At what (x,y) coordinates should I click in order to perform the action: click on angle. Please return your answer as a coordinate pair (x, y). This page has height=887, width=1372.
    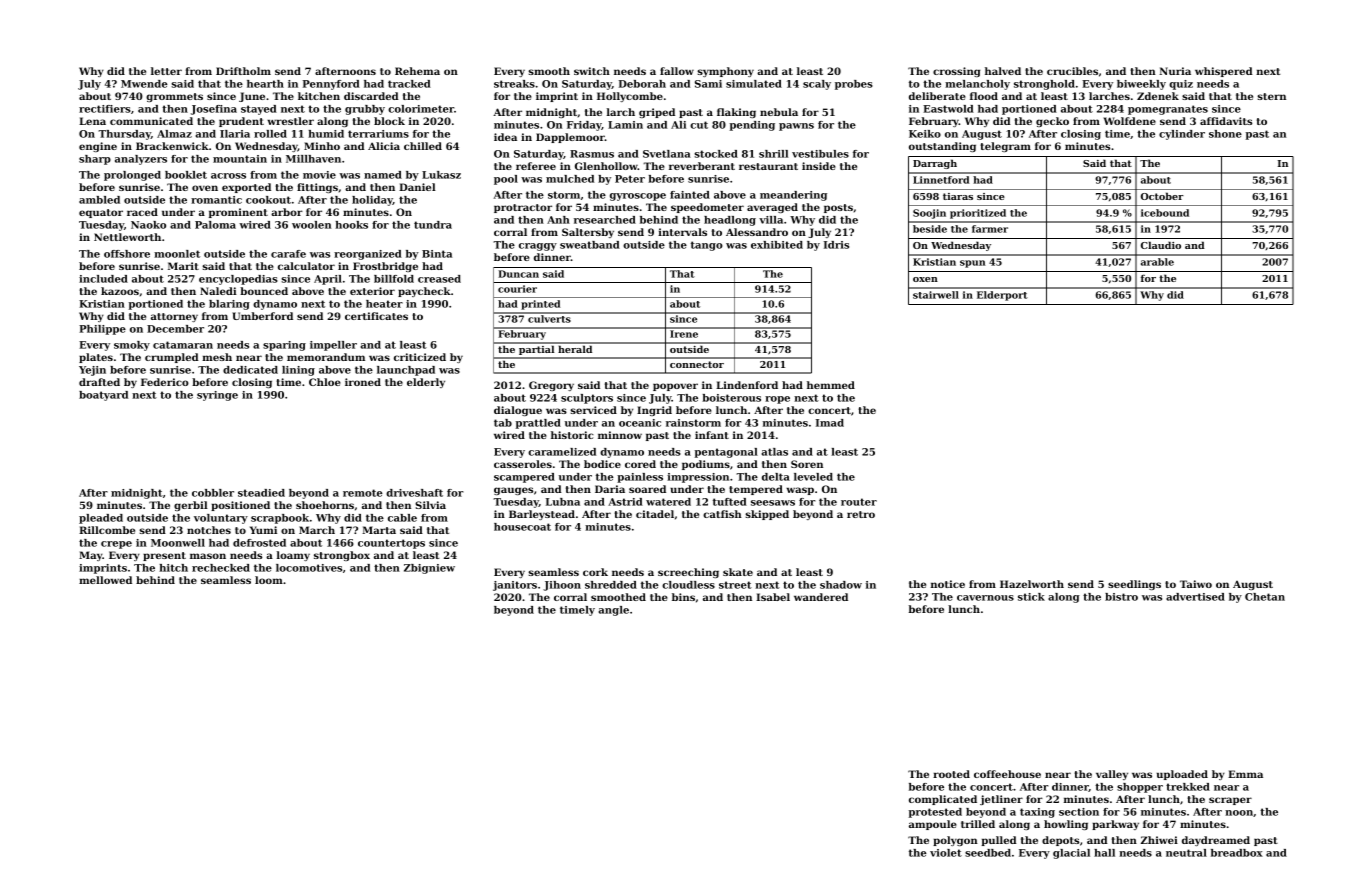
    Looking at the image, I should click on (614, 611).
